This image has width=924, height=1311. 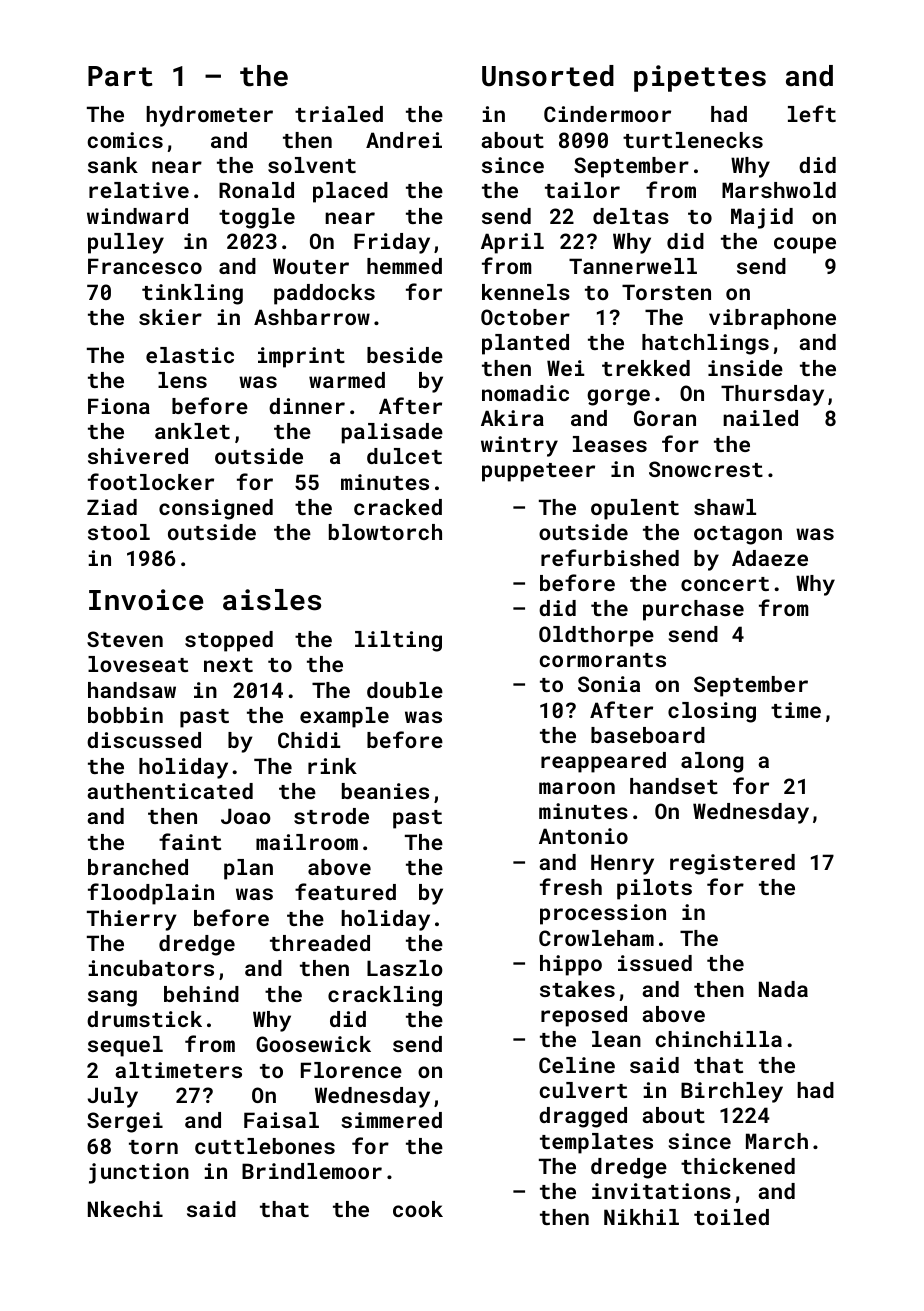 What do you see at coordinates (582, 190) in the image?
I see `tailor` at bounding box center [582, 190].
